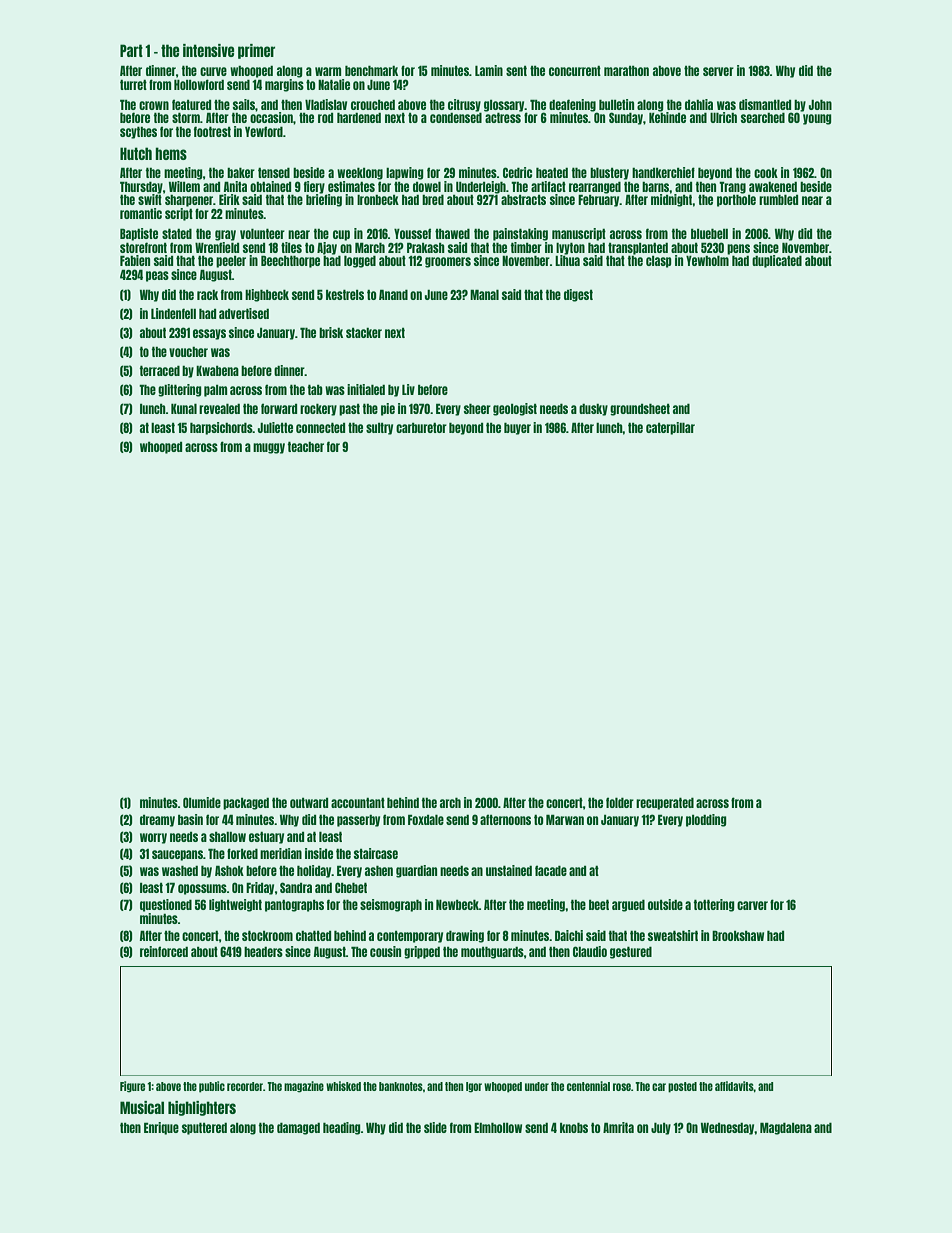  What do you see at coordinates (707, 260) in the image?
I see `Yewholm` at bounding box center [707, 260].
